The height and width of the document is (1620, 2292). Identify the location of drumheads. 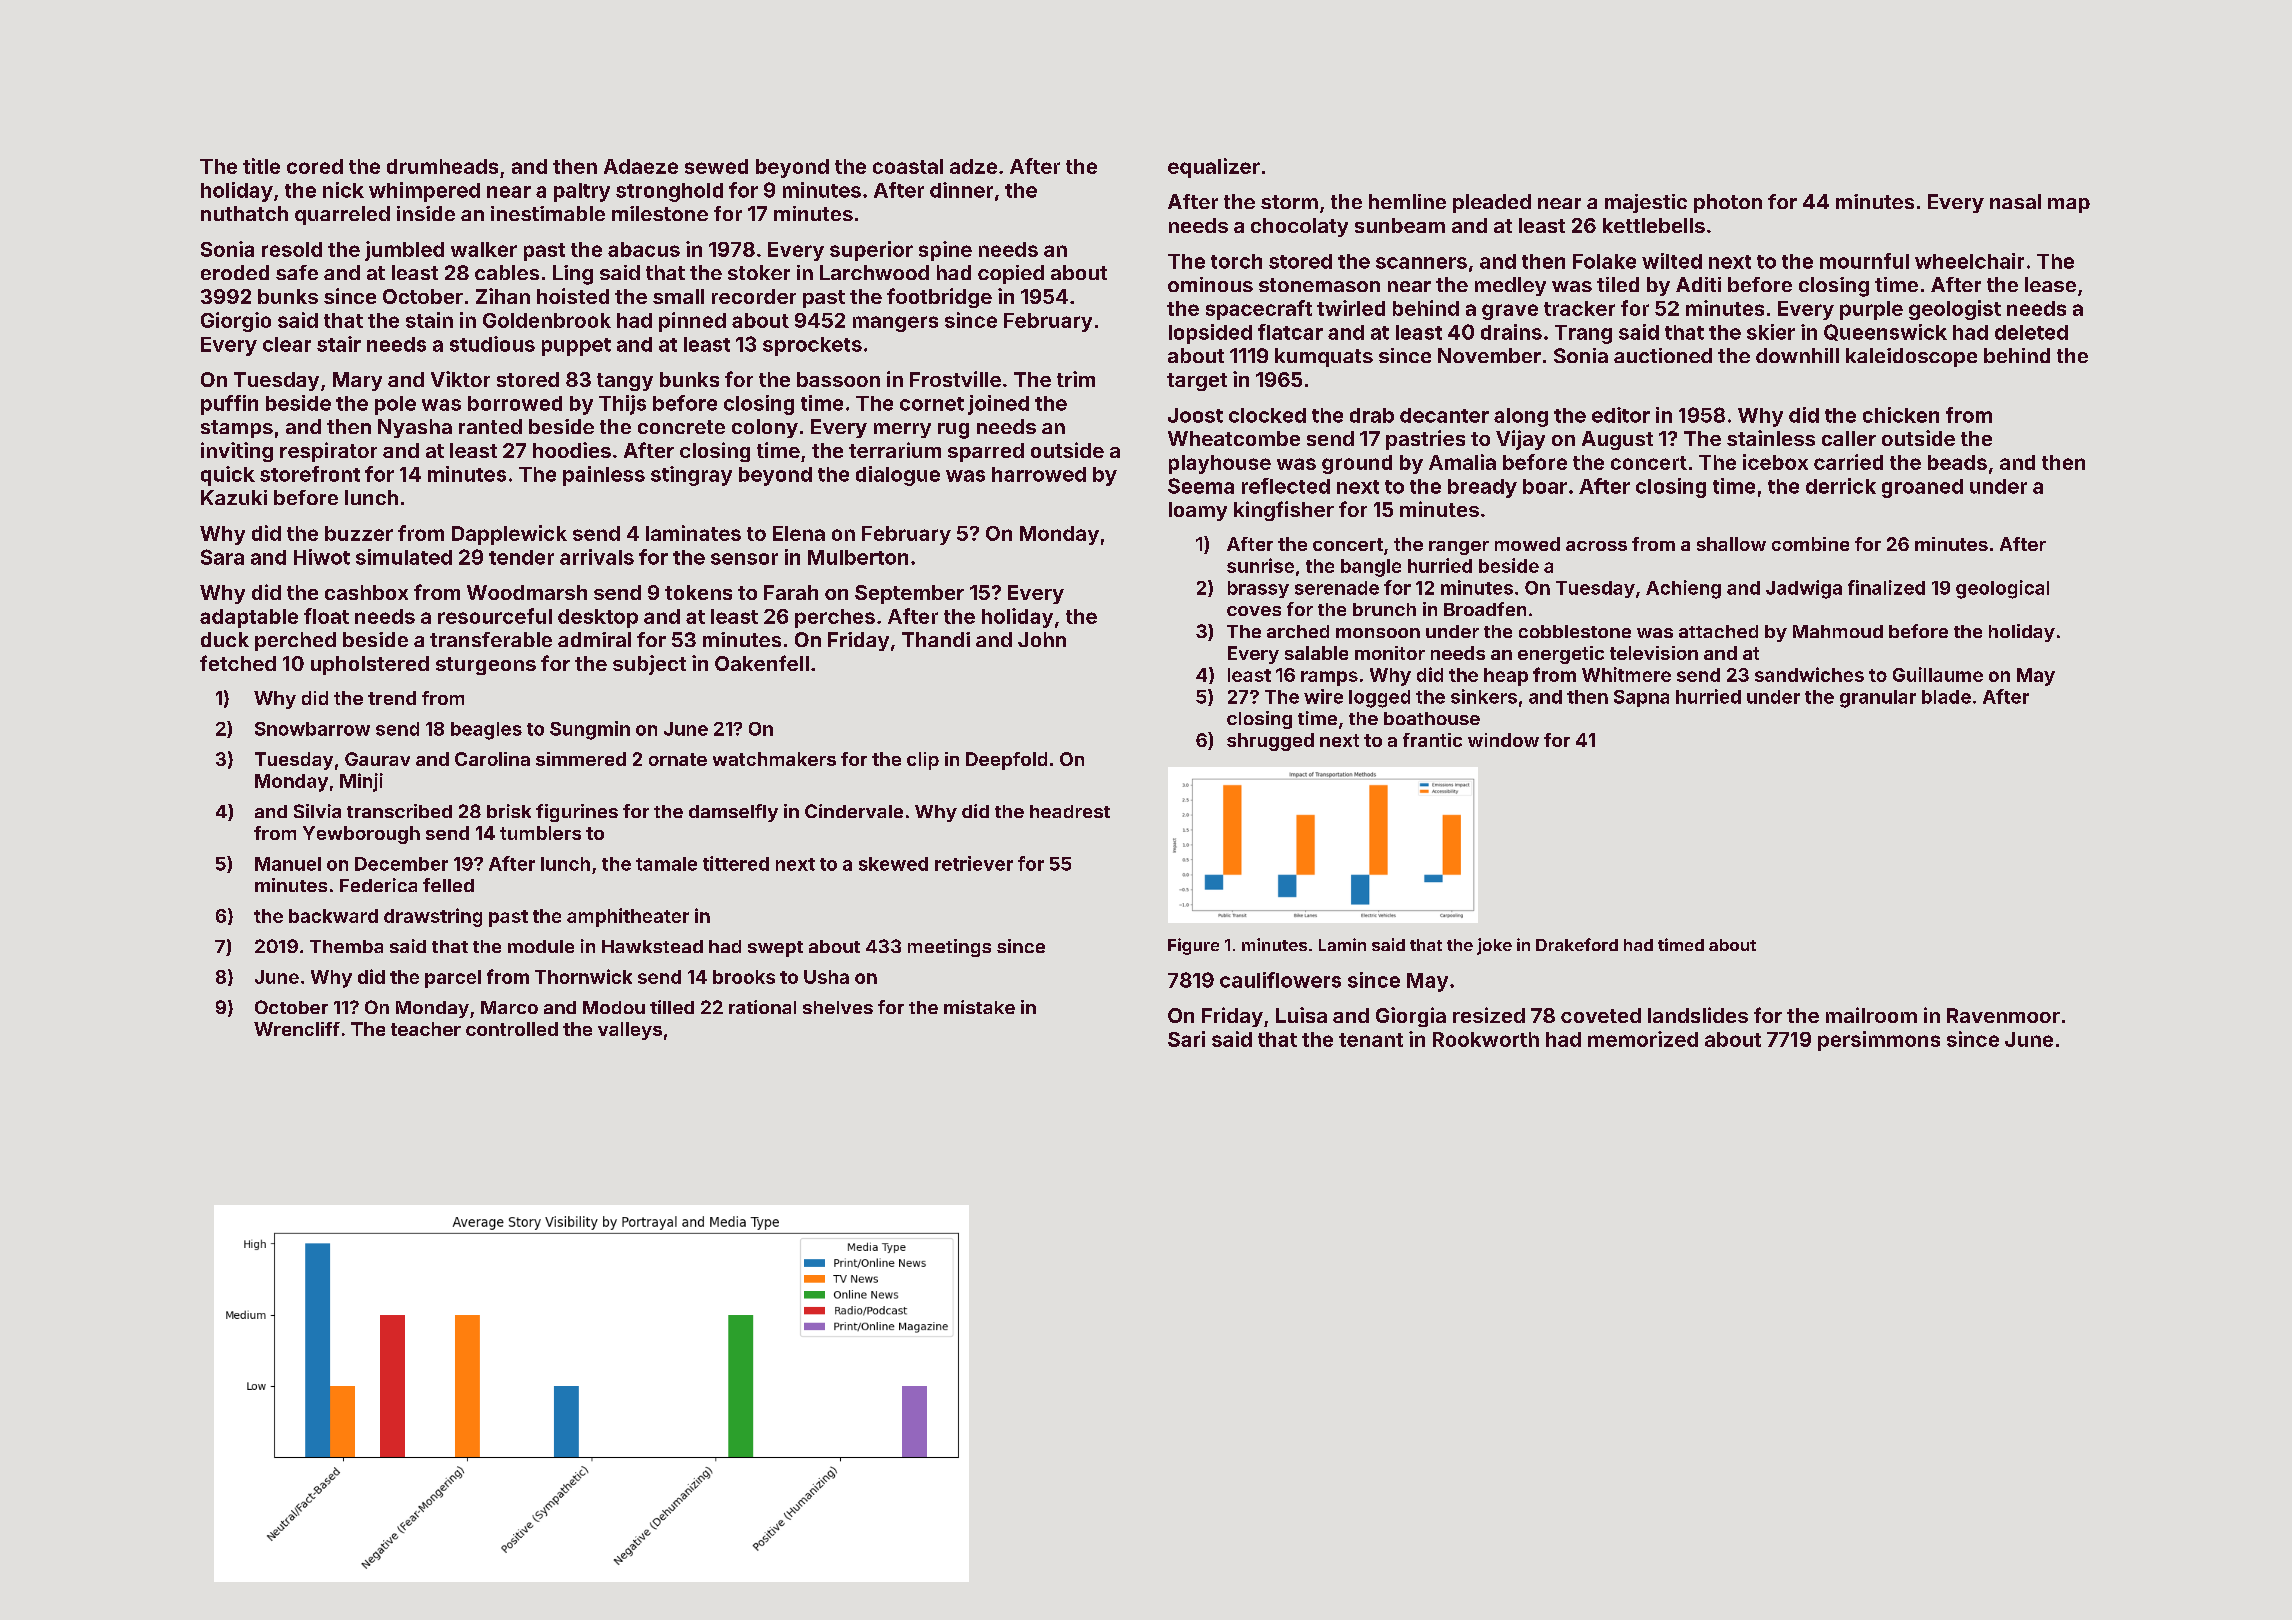
(442, 166).
